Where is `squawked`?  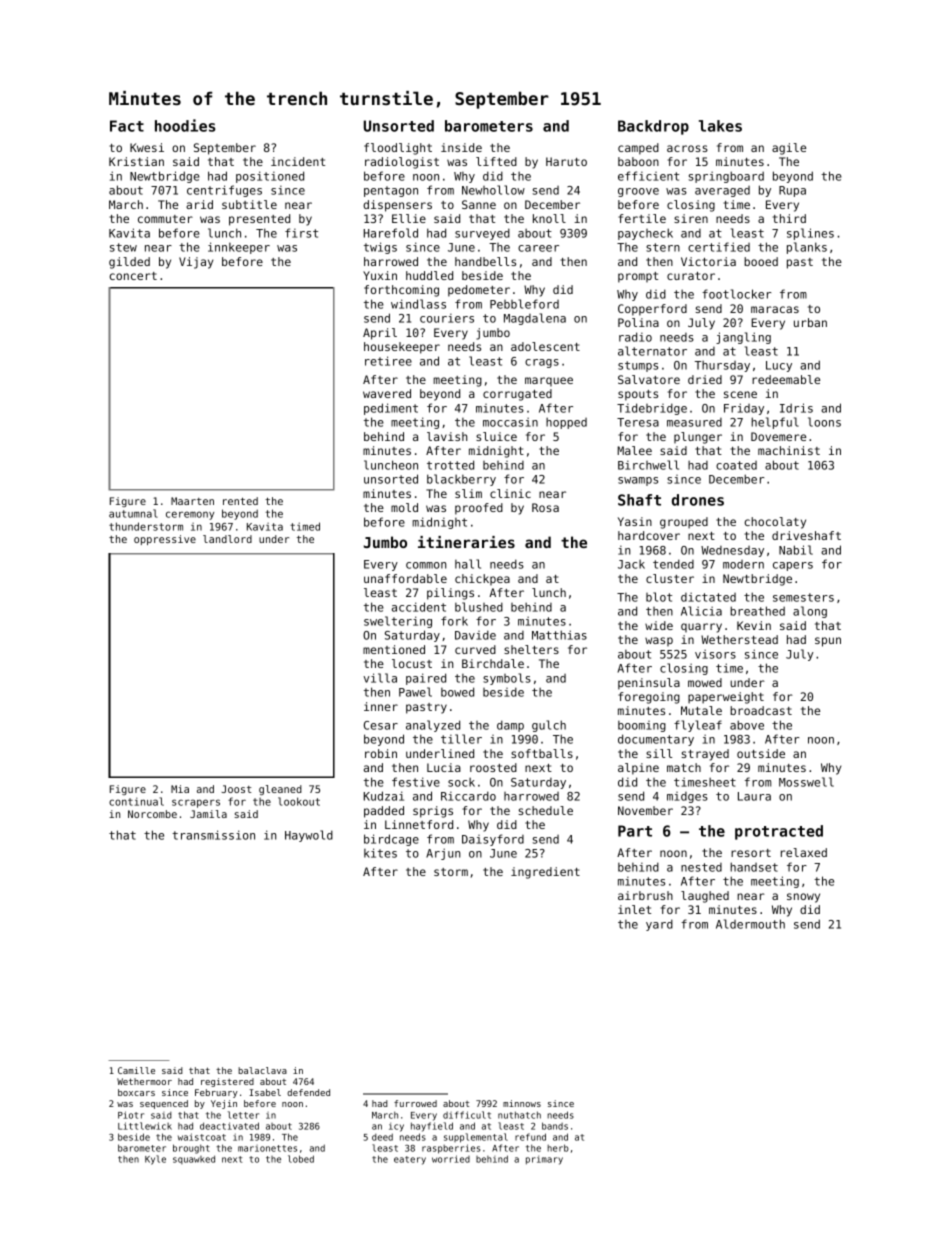 squawked is located at coordinates (194, 1159).
